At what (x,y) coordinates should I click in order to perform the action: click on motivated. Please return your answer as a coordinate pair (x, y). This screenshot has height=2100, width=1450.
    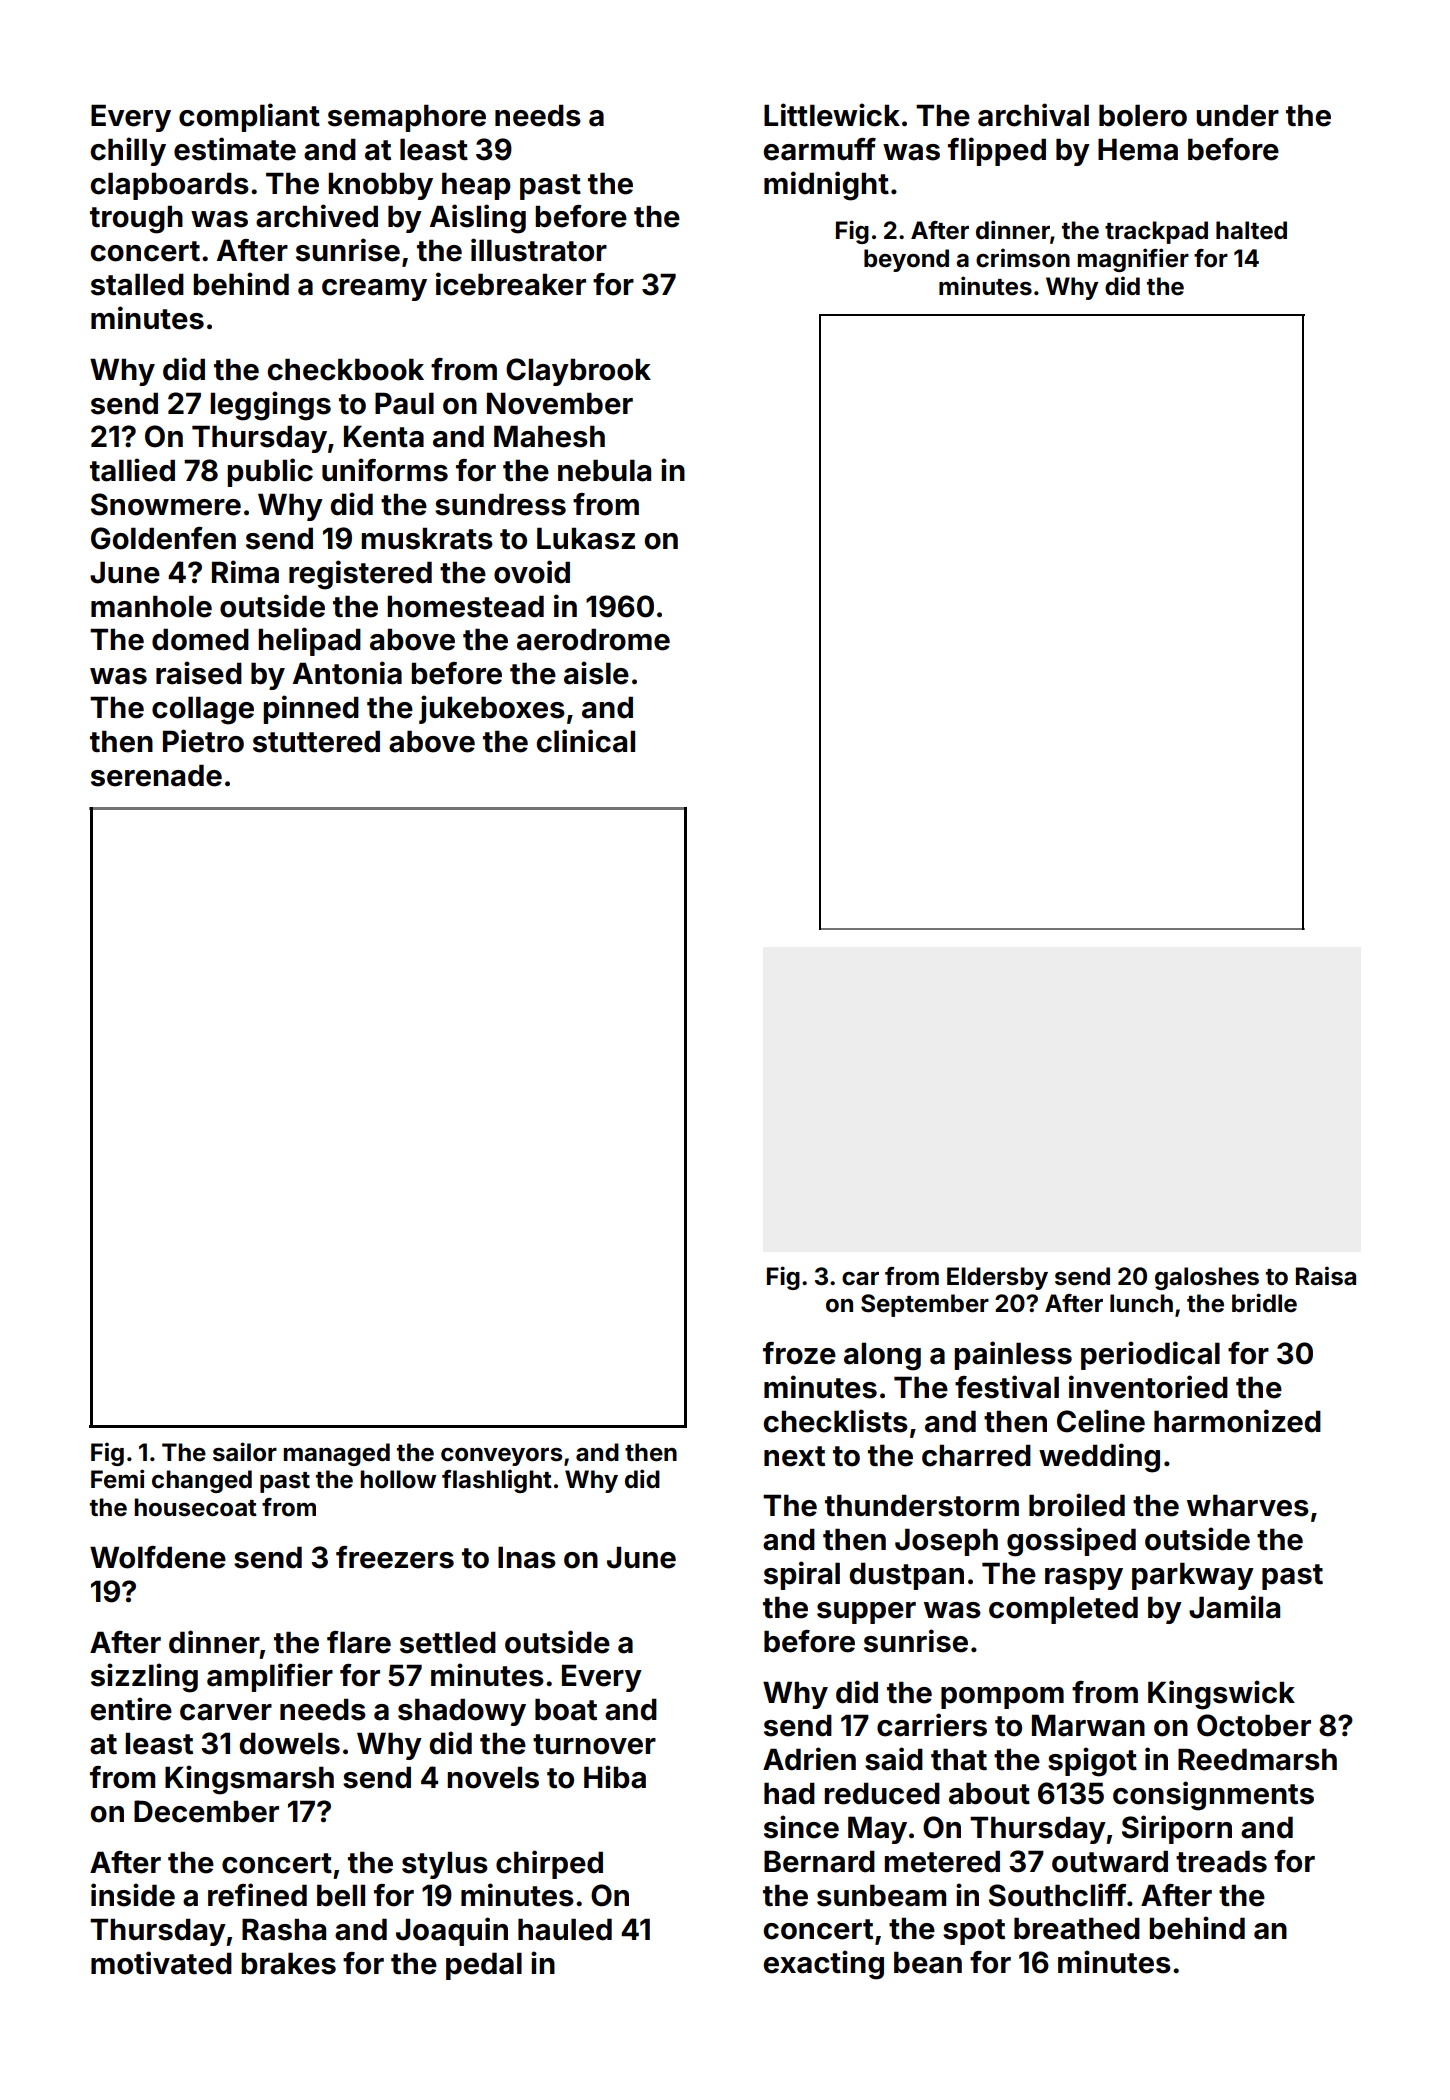
    Looking at the image, I should click on (161, 1963).
